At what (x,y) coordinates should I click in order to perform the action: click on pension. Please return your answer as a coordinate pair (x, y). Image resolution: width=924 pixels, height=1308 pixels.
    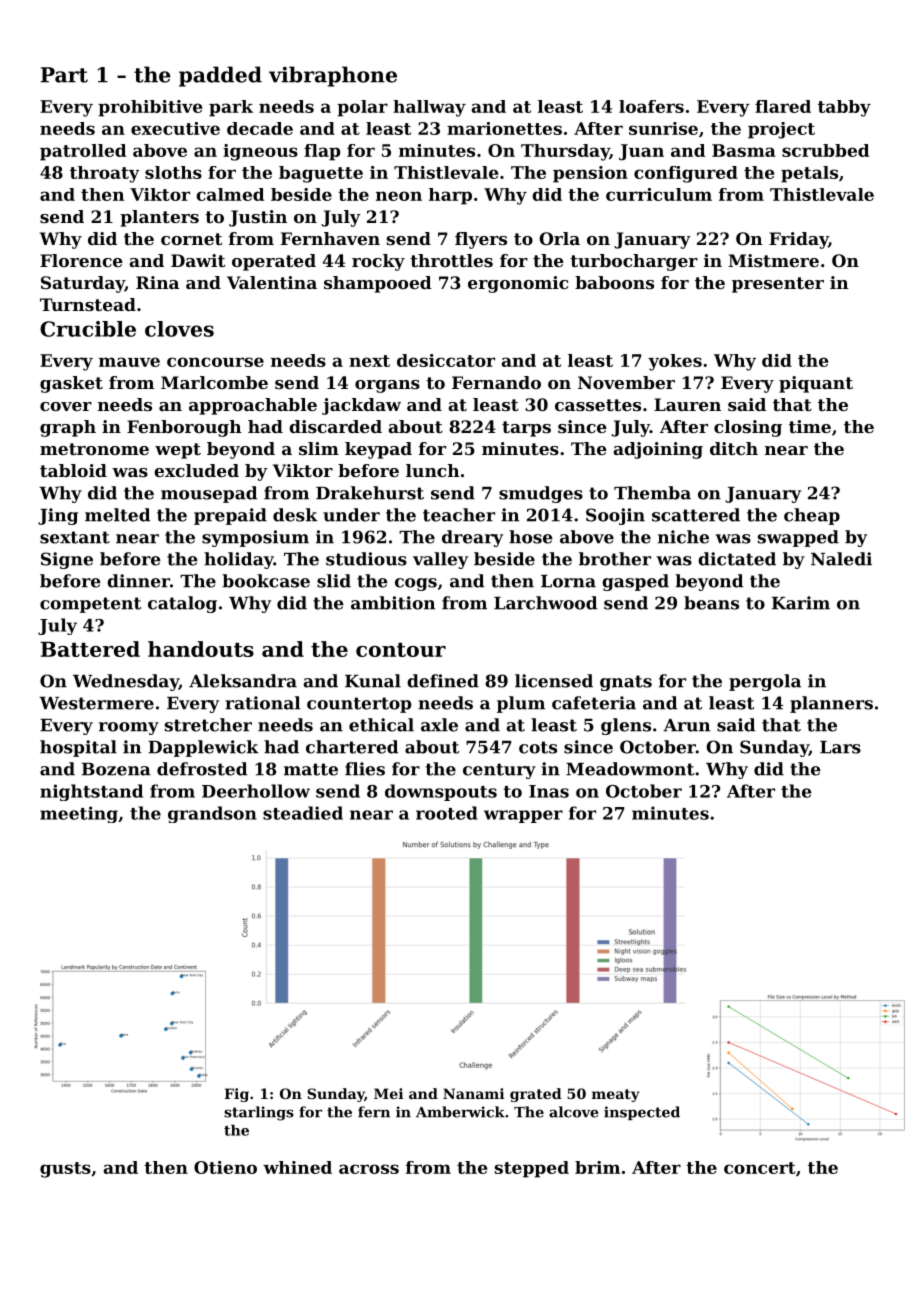
    Looking at the image, I should click on (590, 174).
